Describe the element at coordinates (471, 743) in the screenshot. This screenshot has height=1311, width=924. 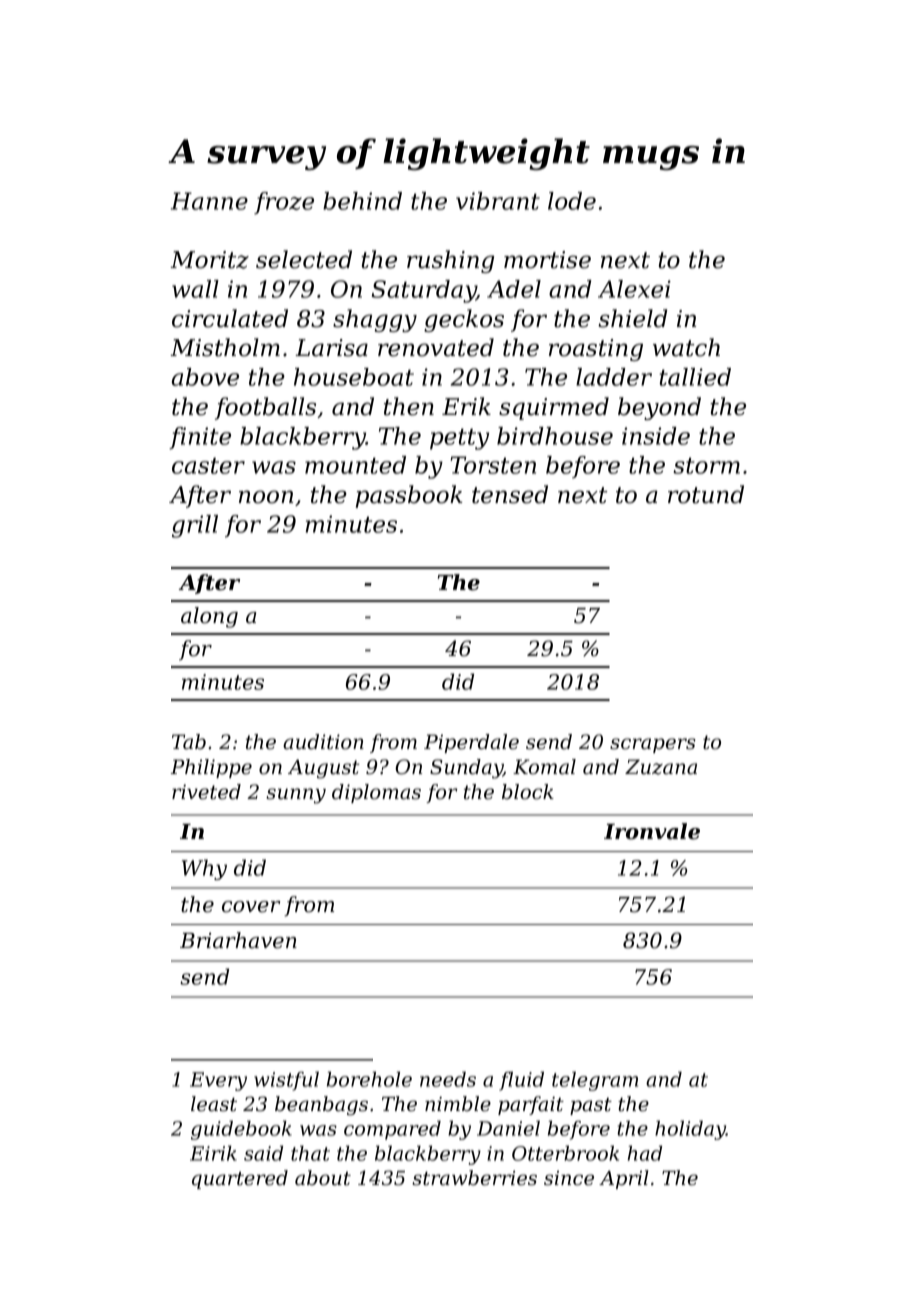
I see `Piperdale` at that location.
